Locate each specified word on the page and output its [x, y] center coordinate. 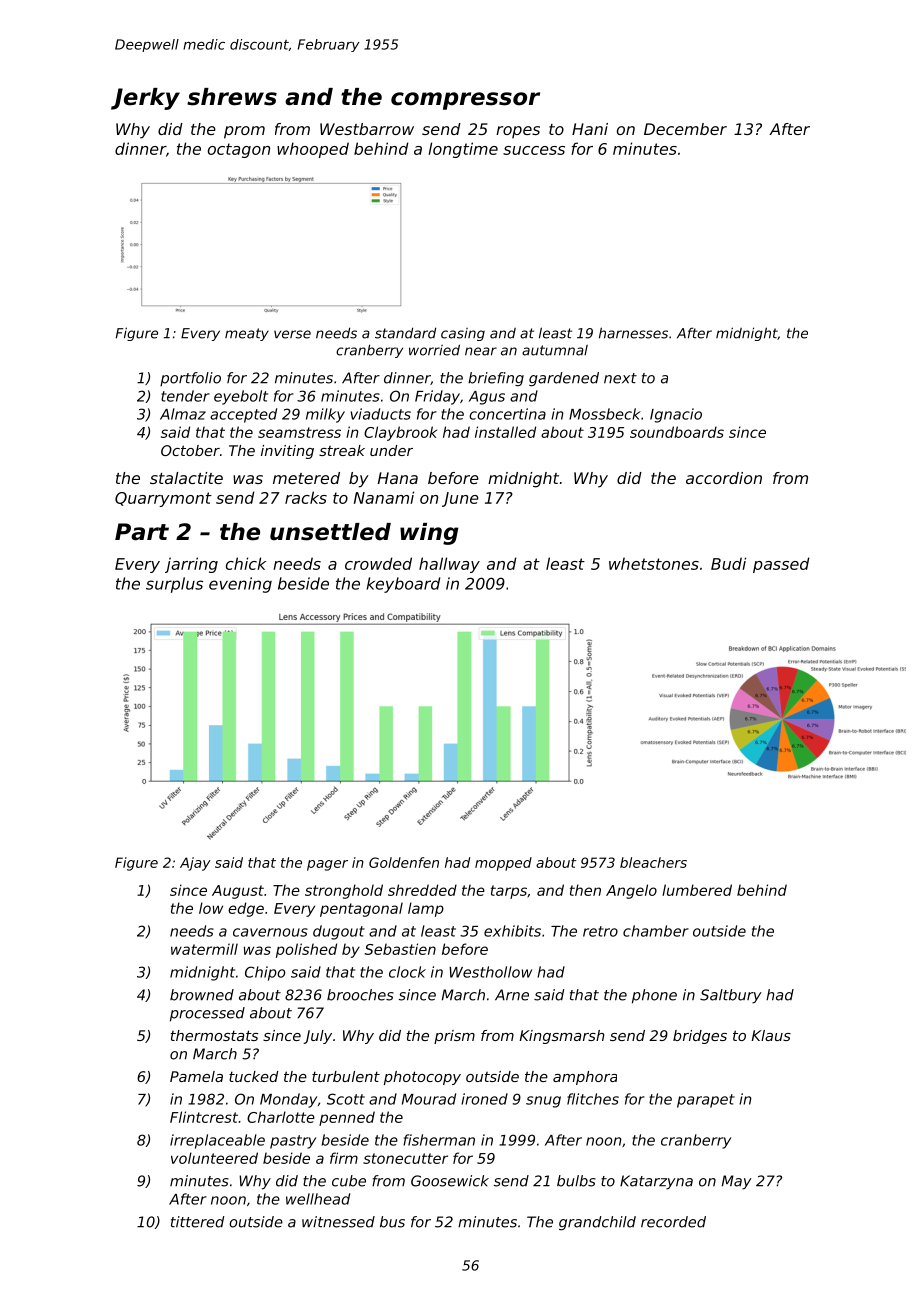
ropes [518, 132]
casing [463, 334]
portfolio [190, 379]
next [620, 378]
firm [344, 1158]
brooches [360, 995]
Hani [590, 129]
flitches [593, 1099]
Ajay [195, 864]
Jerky [145, 99]
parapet [706, 1101]
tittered [197, 1222]
